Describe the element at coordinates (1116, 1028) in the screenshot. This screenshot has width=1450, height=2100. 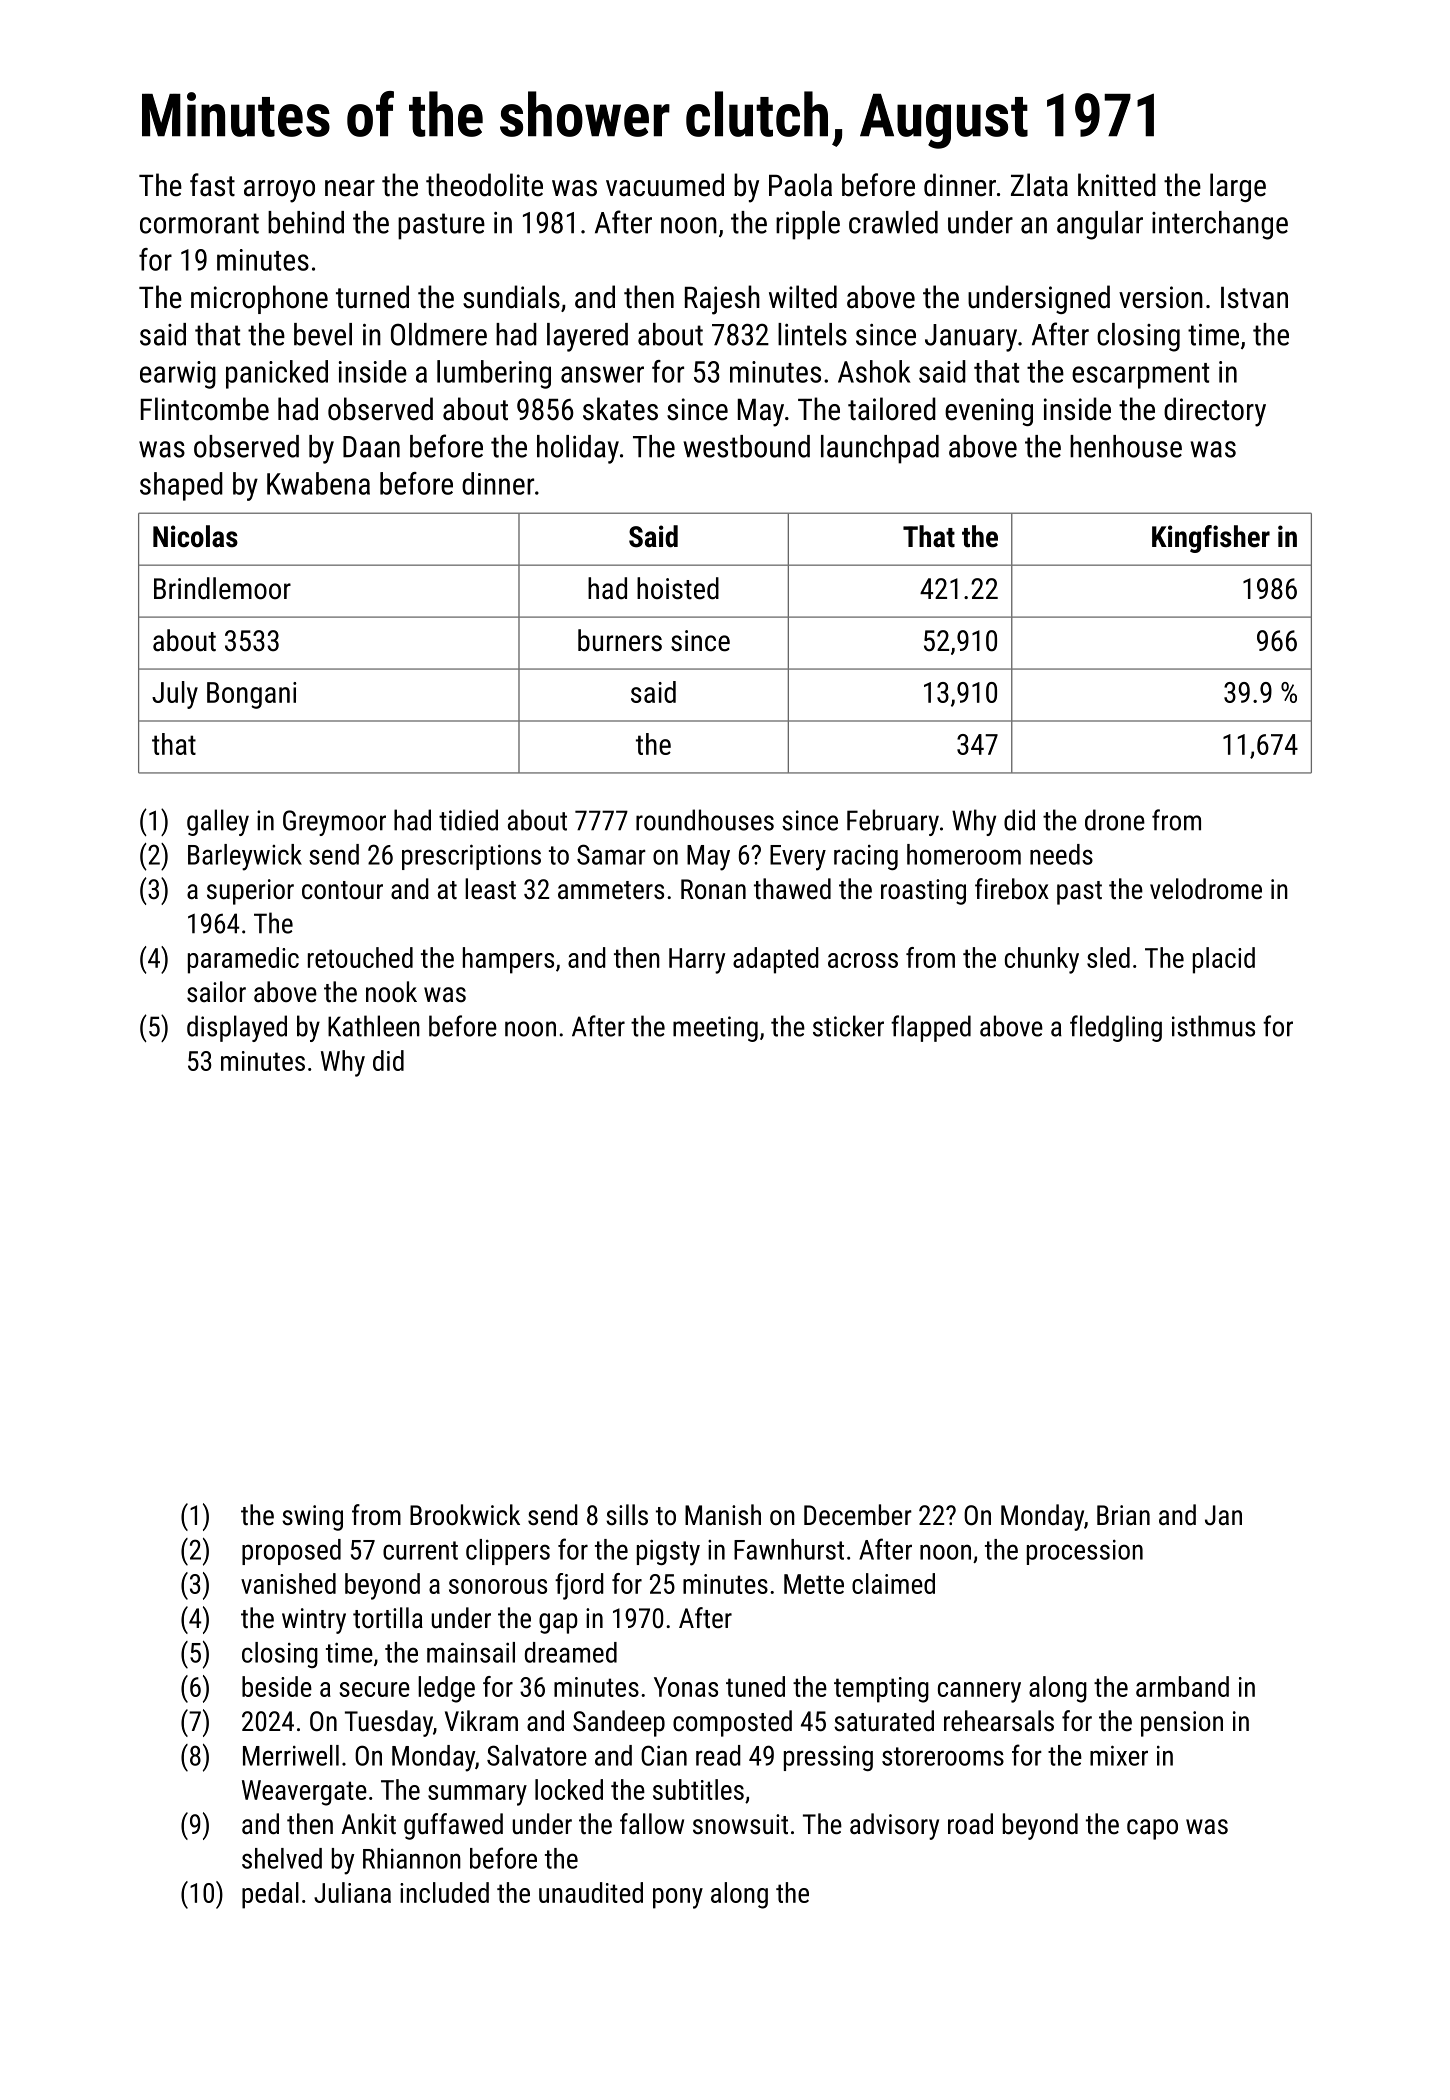
I see `fledgling` at that location.
